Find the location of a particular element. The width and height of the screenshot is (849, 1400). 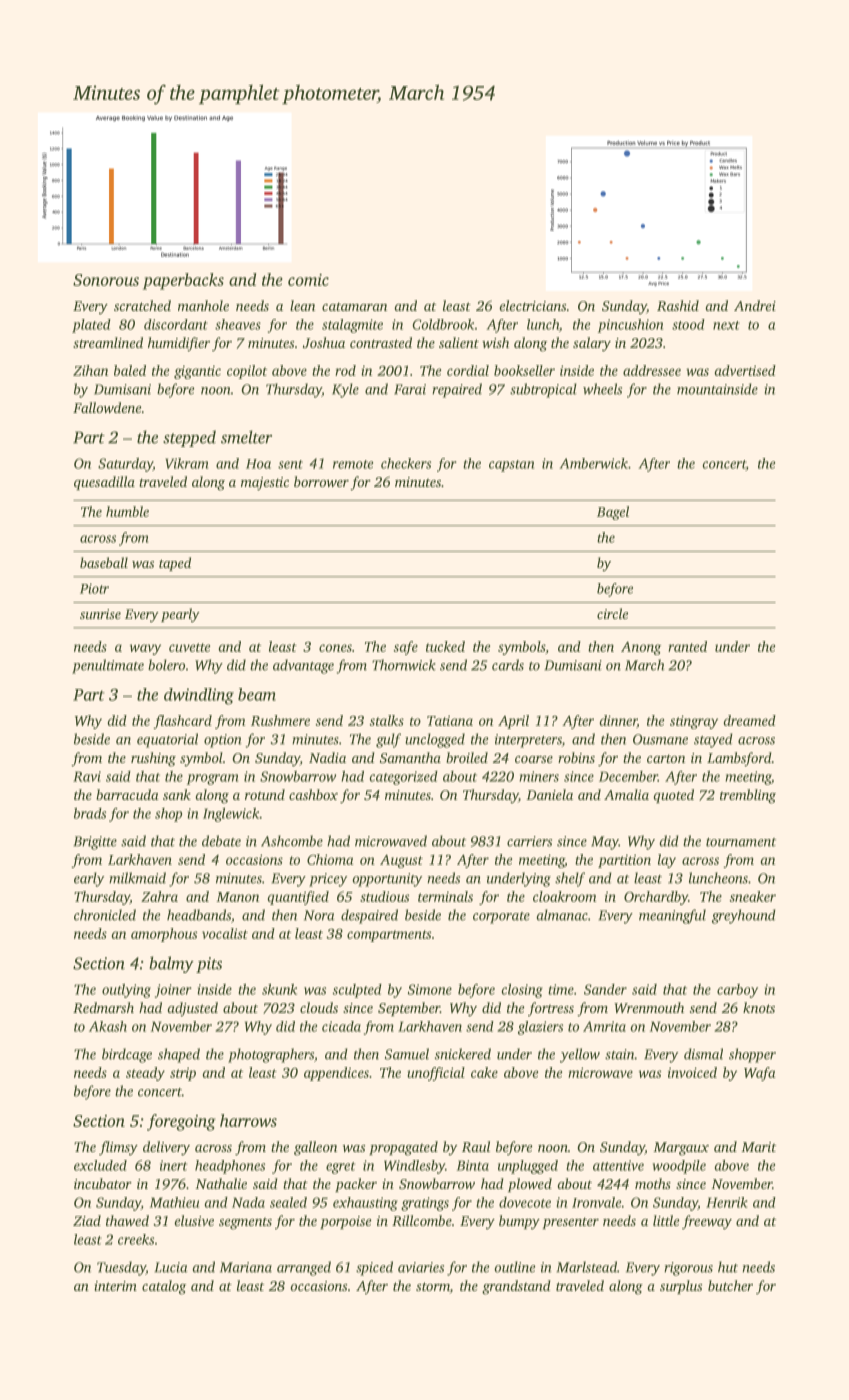

comic is located at coordinates (308, 280).
